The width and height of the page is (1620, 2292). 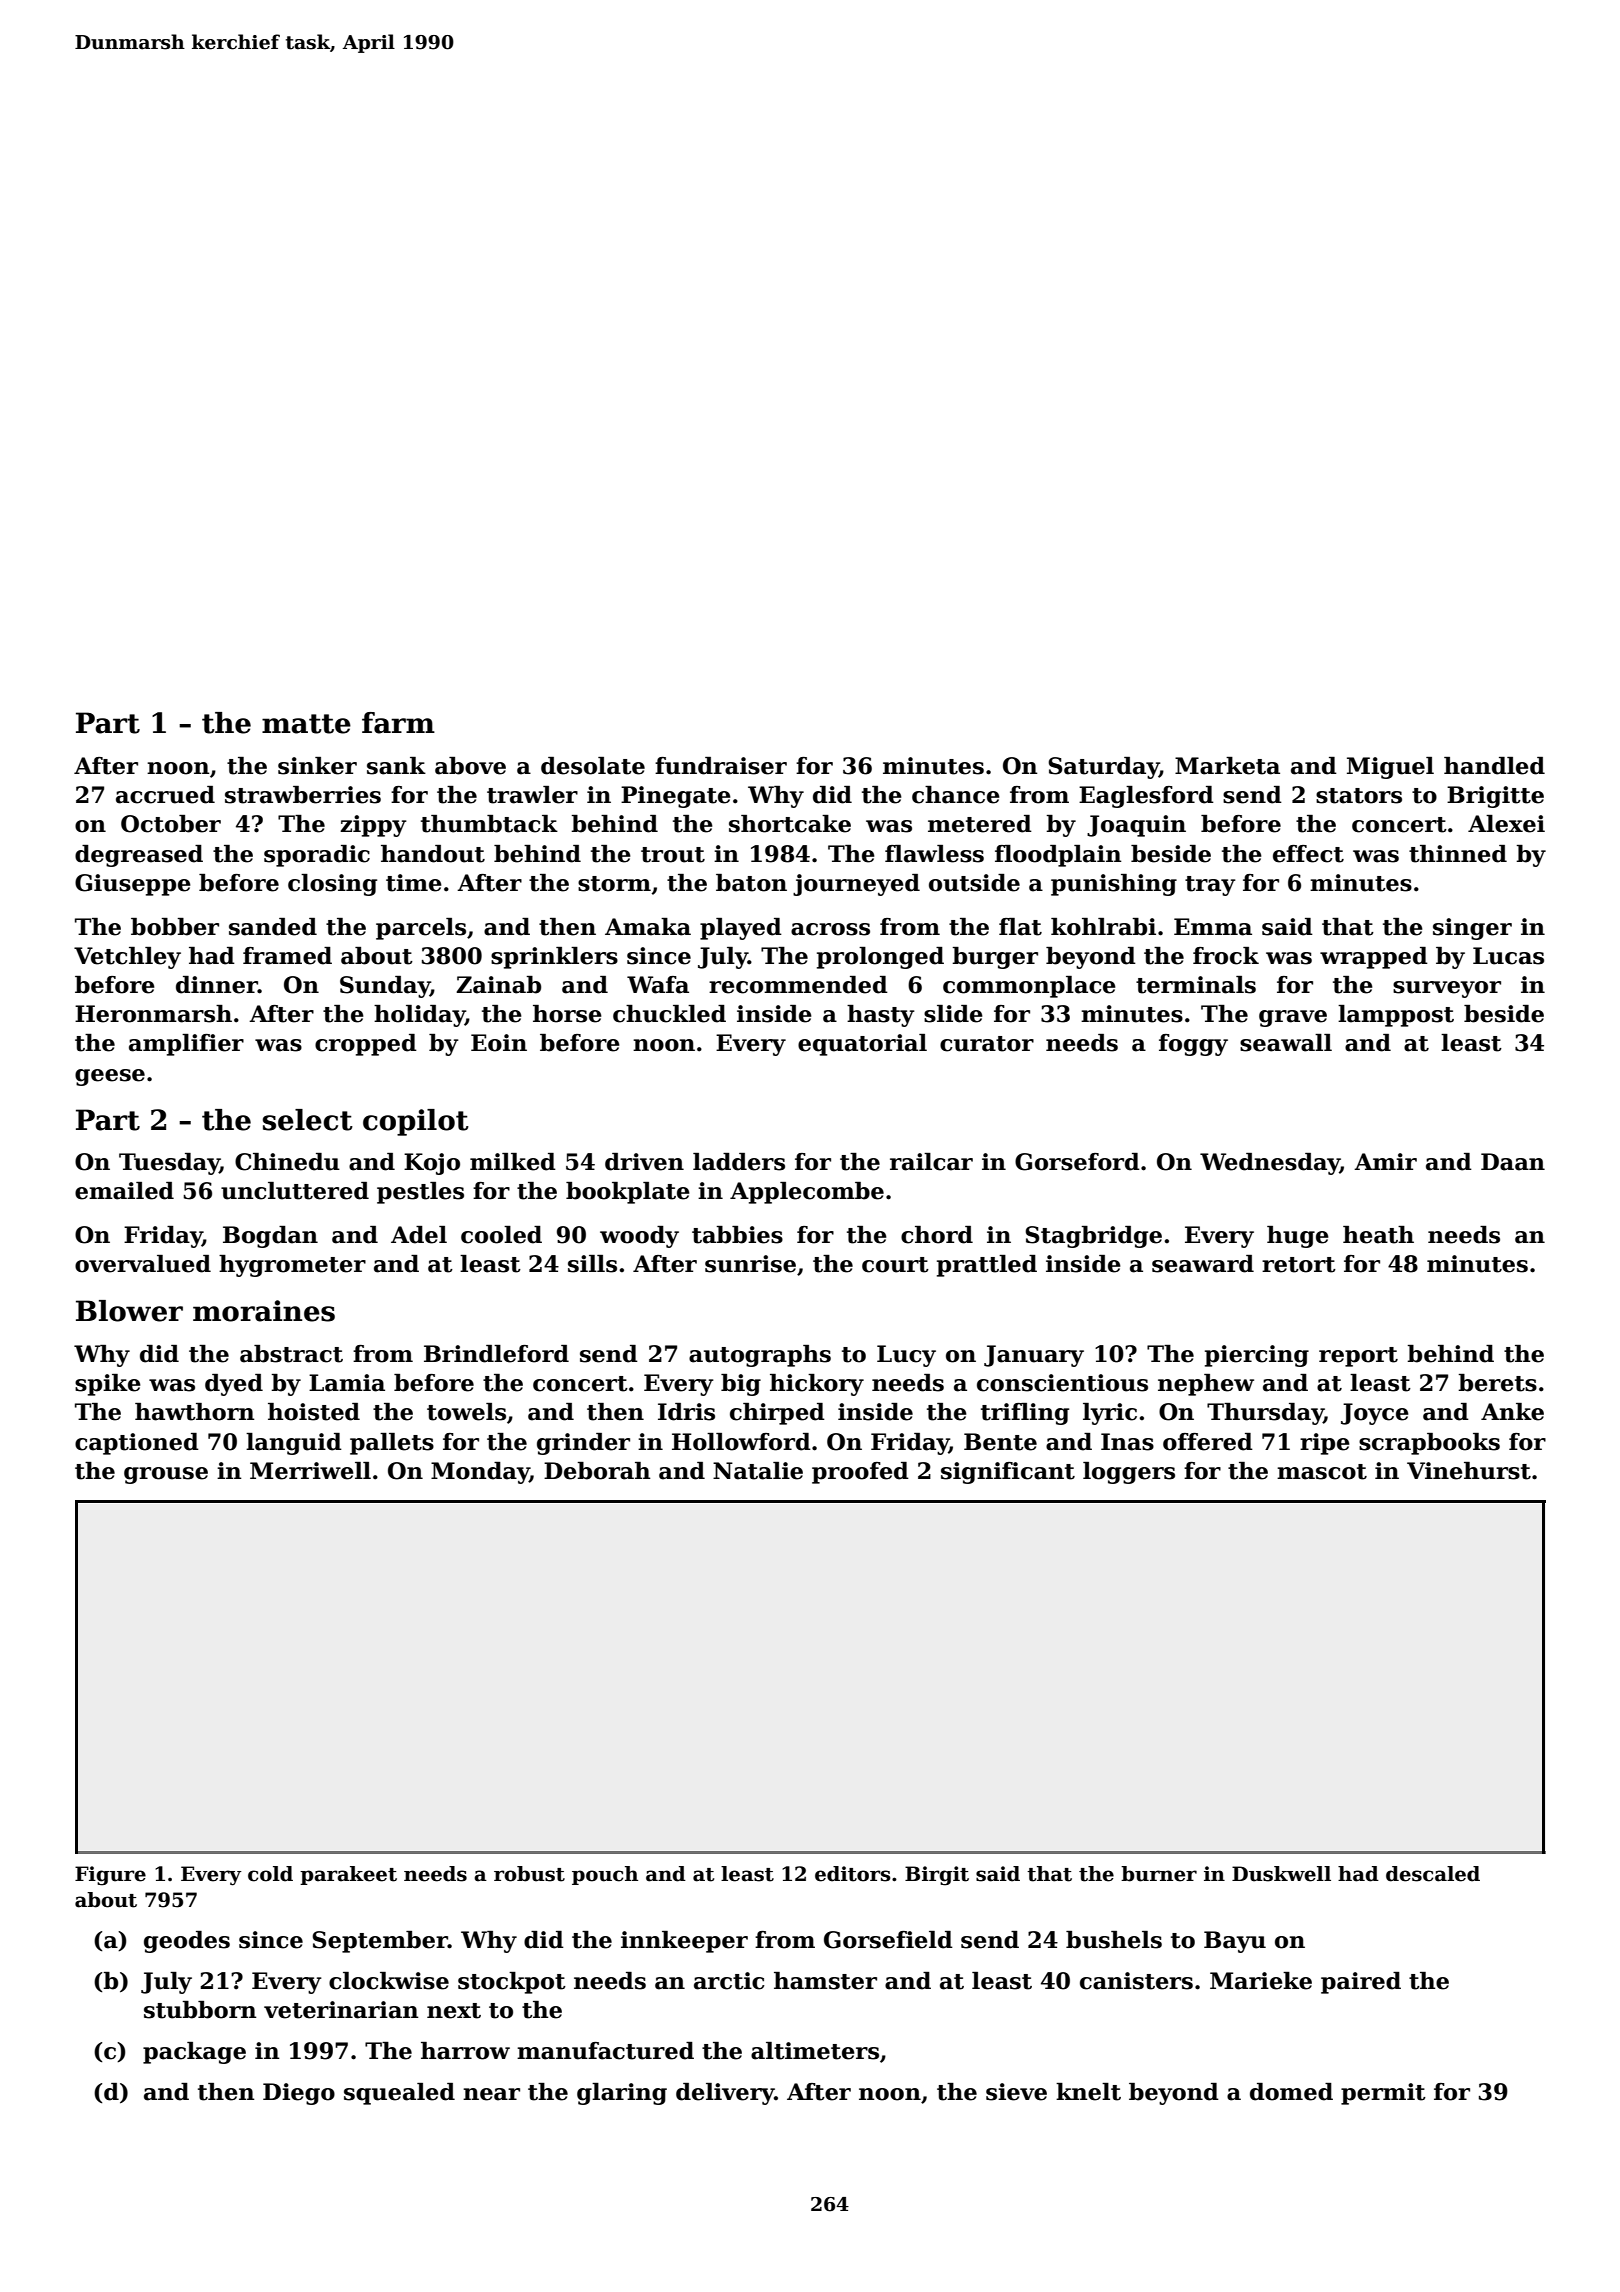 What do you see at coordinates (399, 2094) in the page?
I see `squealed` at bounding box center [399, 2094].
